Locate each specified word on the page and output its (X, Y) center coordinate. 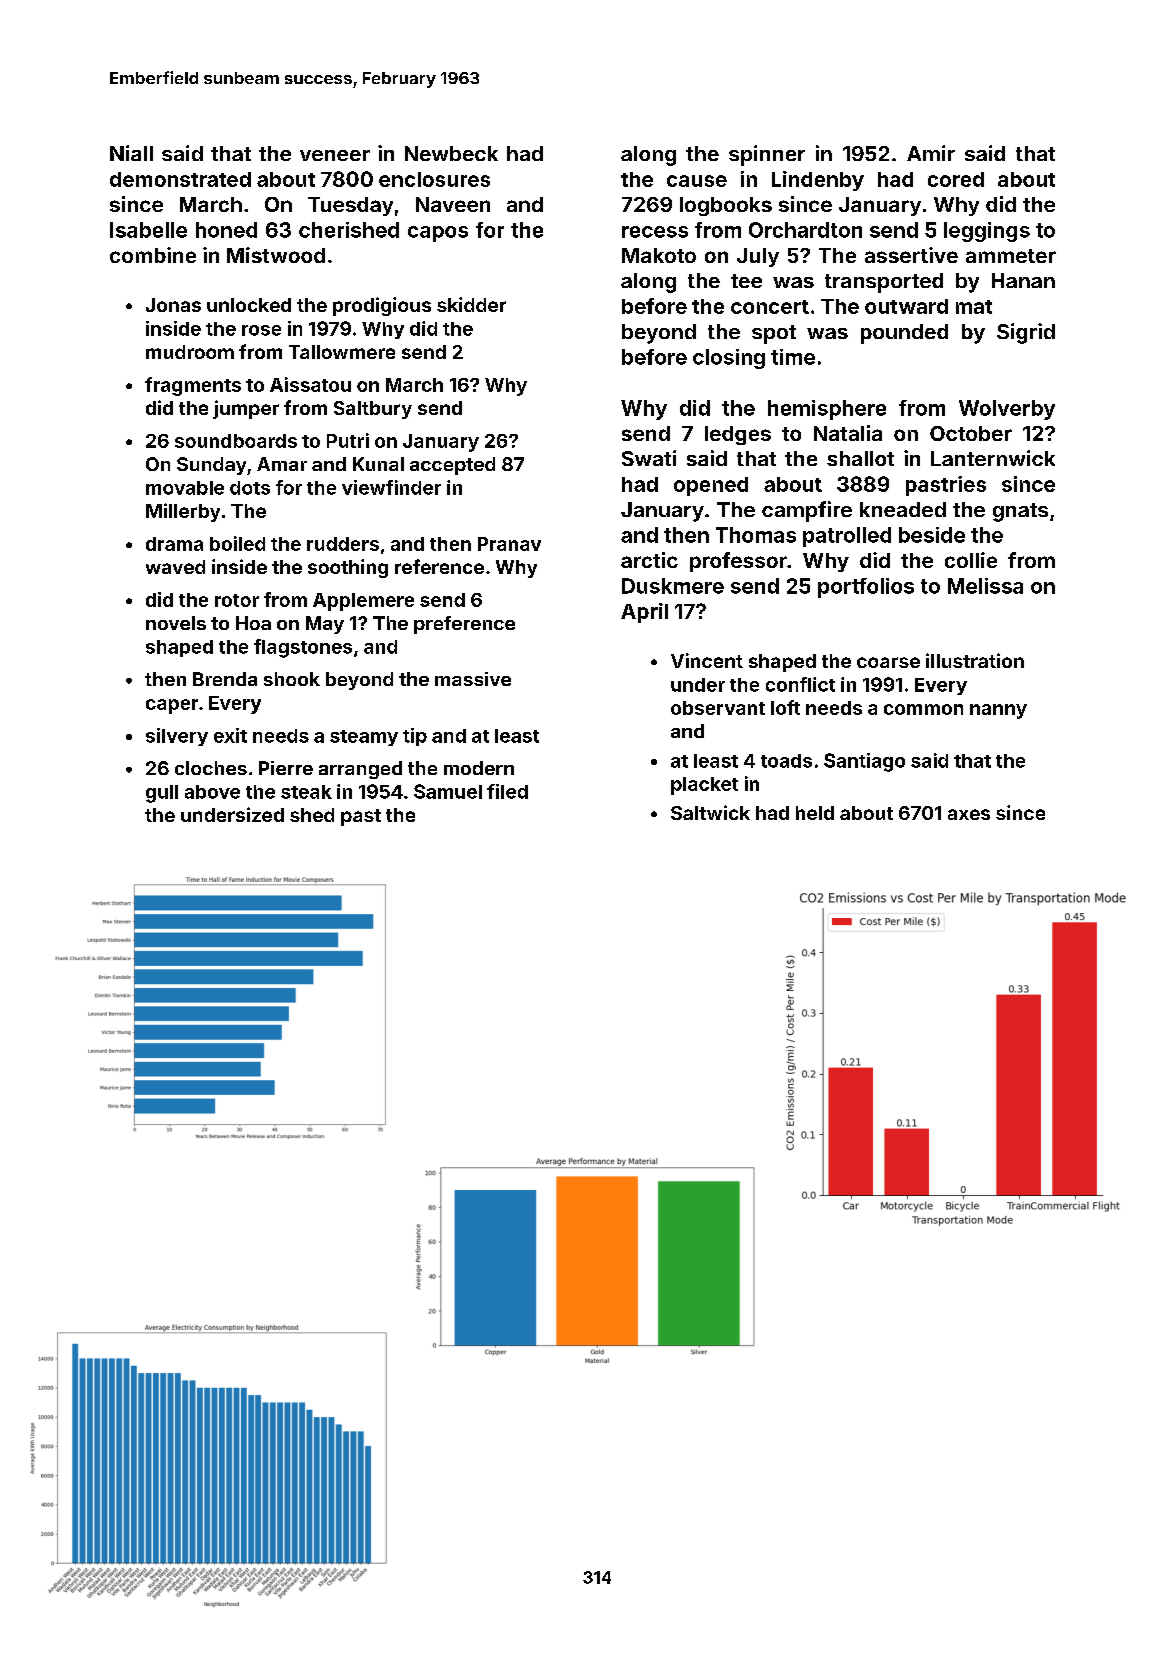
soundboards (236, 441)
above (212, 792)
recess (655, 232)
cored (956, 179)
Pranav (509, 544)
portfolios (866, 588)
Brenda (225, 679)
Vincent (707, 660)
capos (438, 234)
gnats (1020, 512)
